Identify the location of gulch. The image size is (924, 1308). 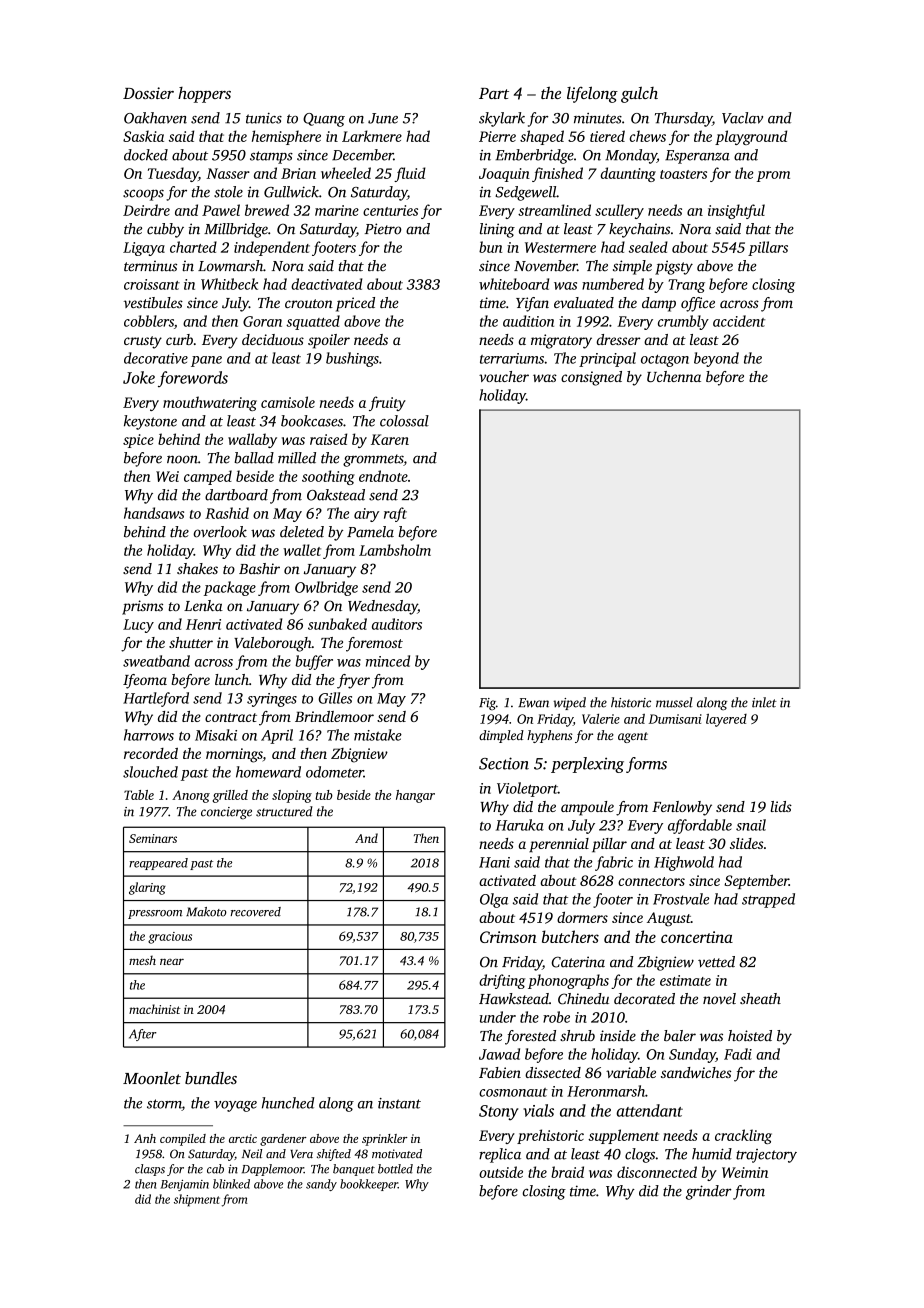
(639, 95).
